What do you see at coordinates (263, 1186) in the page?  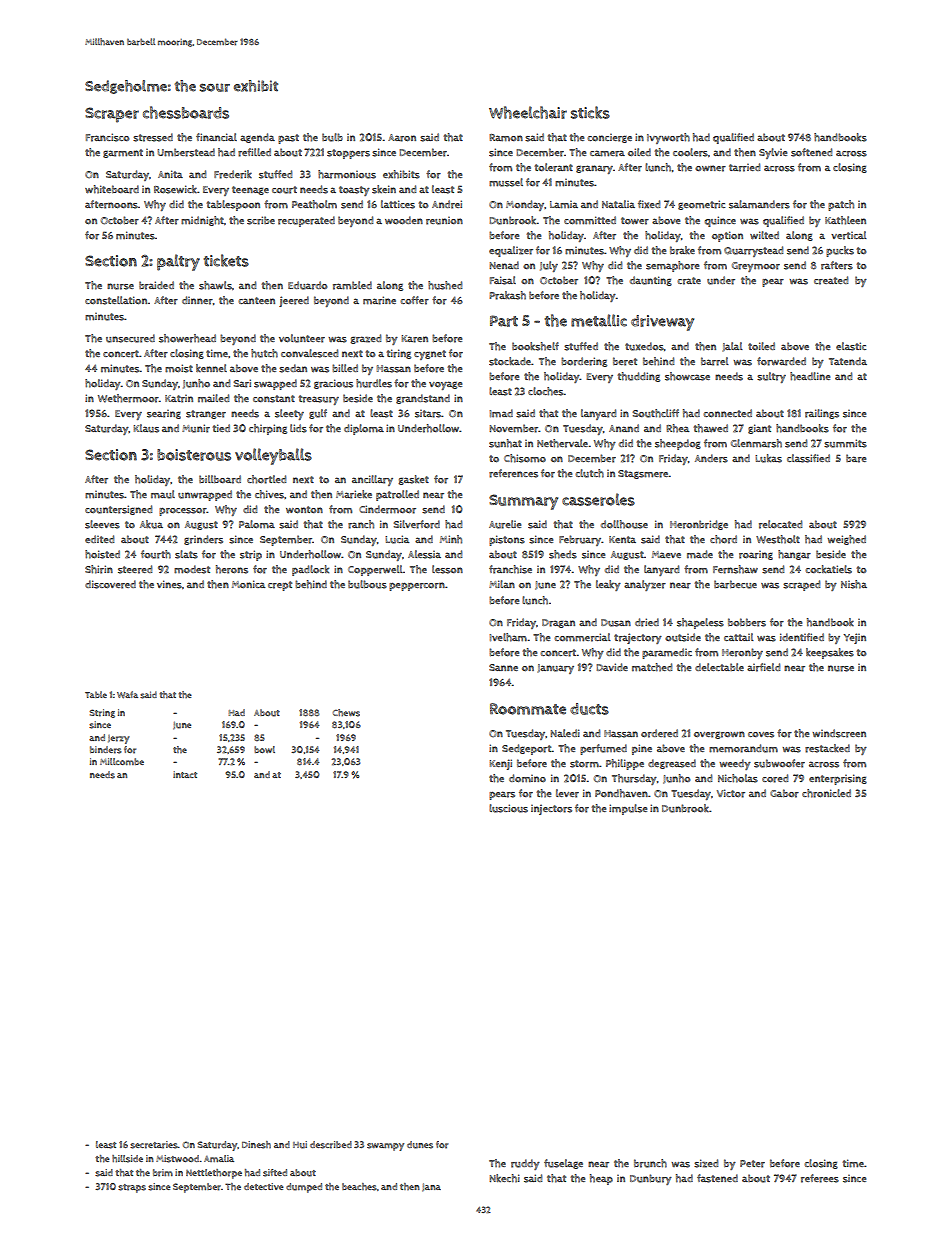 I see `detective` at bounding box center [263, 1186].
